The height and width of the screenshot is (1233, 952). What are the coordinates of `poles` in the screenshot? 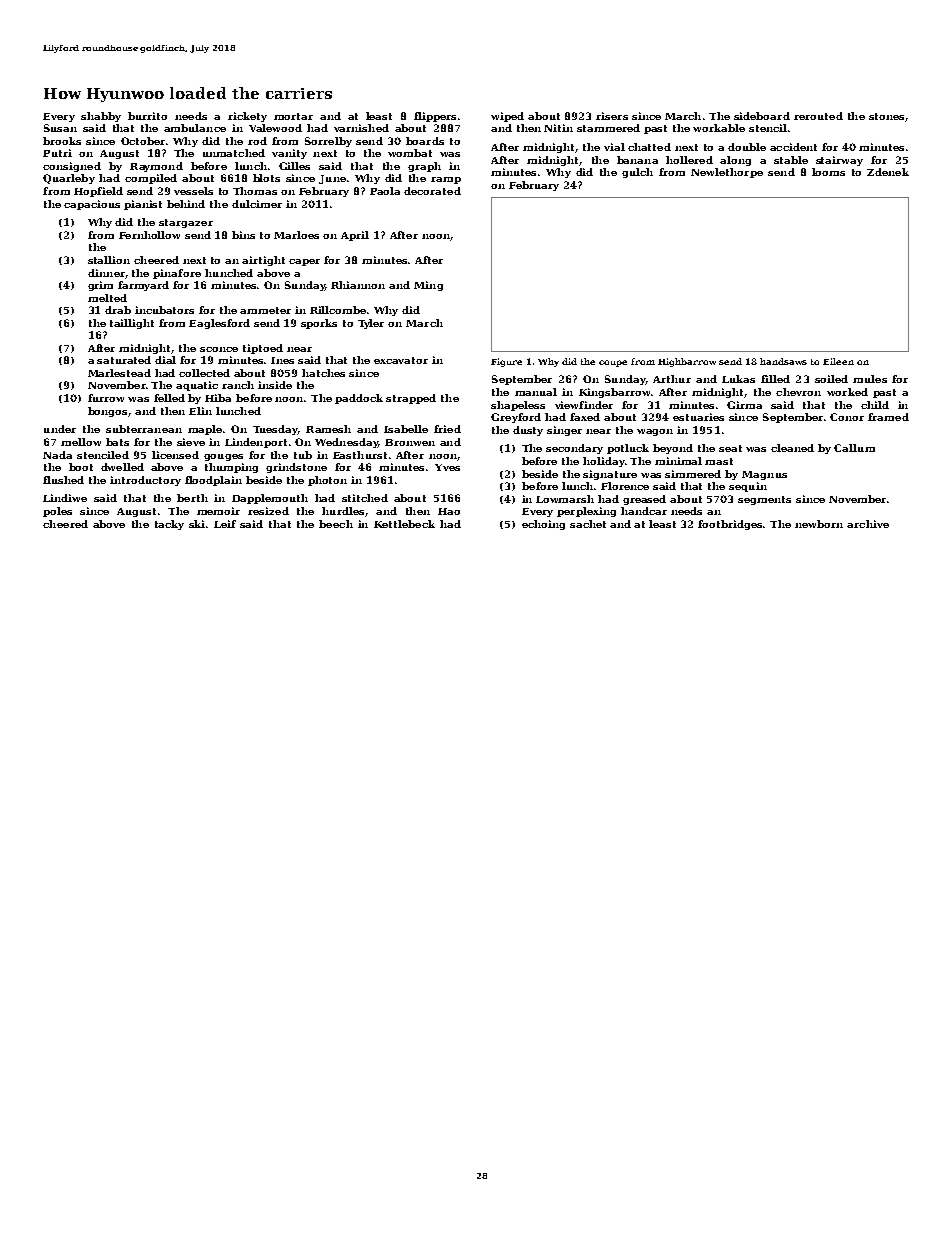 It's located at (57, 512).
